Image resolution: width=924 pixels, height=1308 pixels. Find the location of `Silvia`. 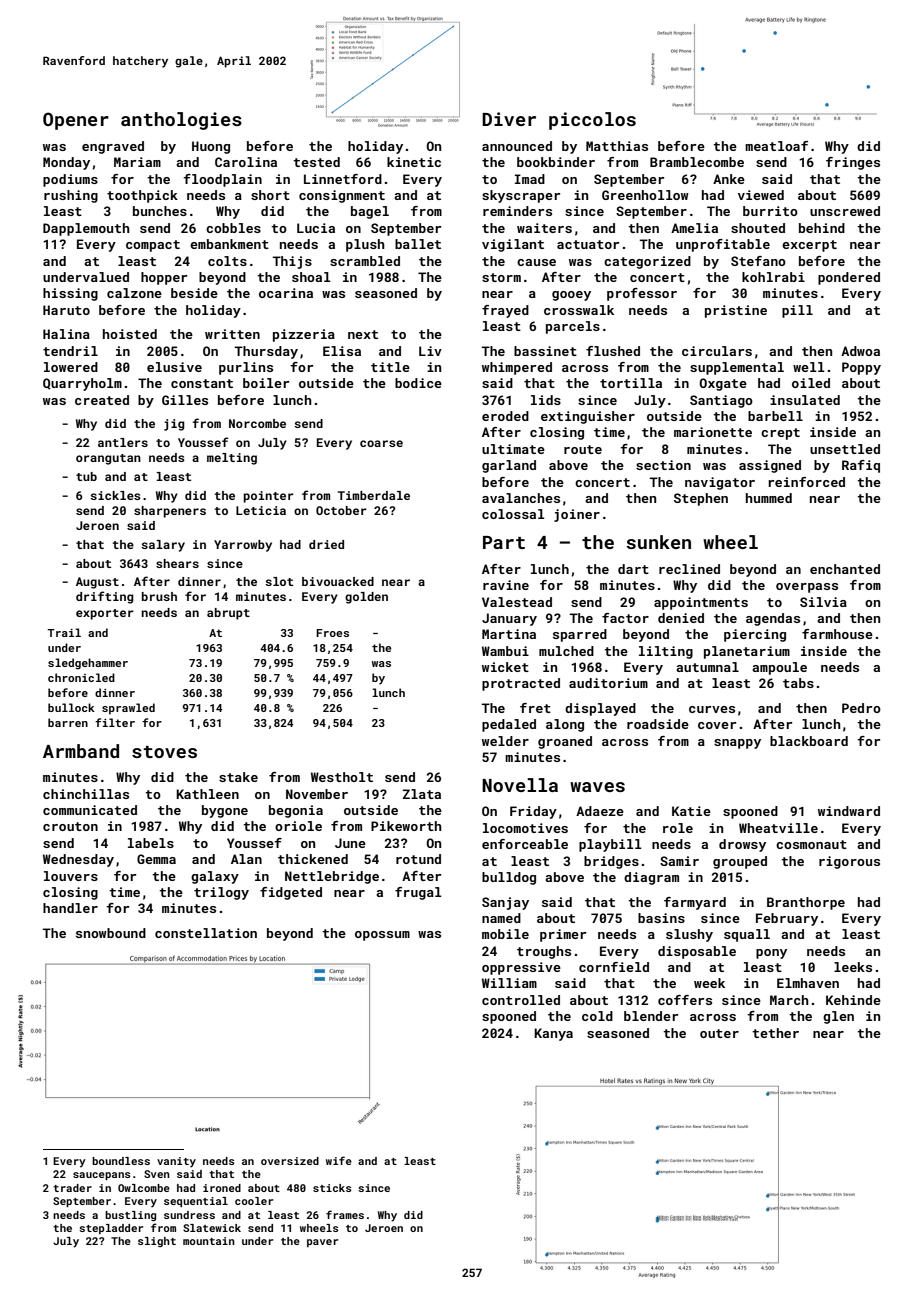

Silvia is located at coordinates (823, 602).
